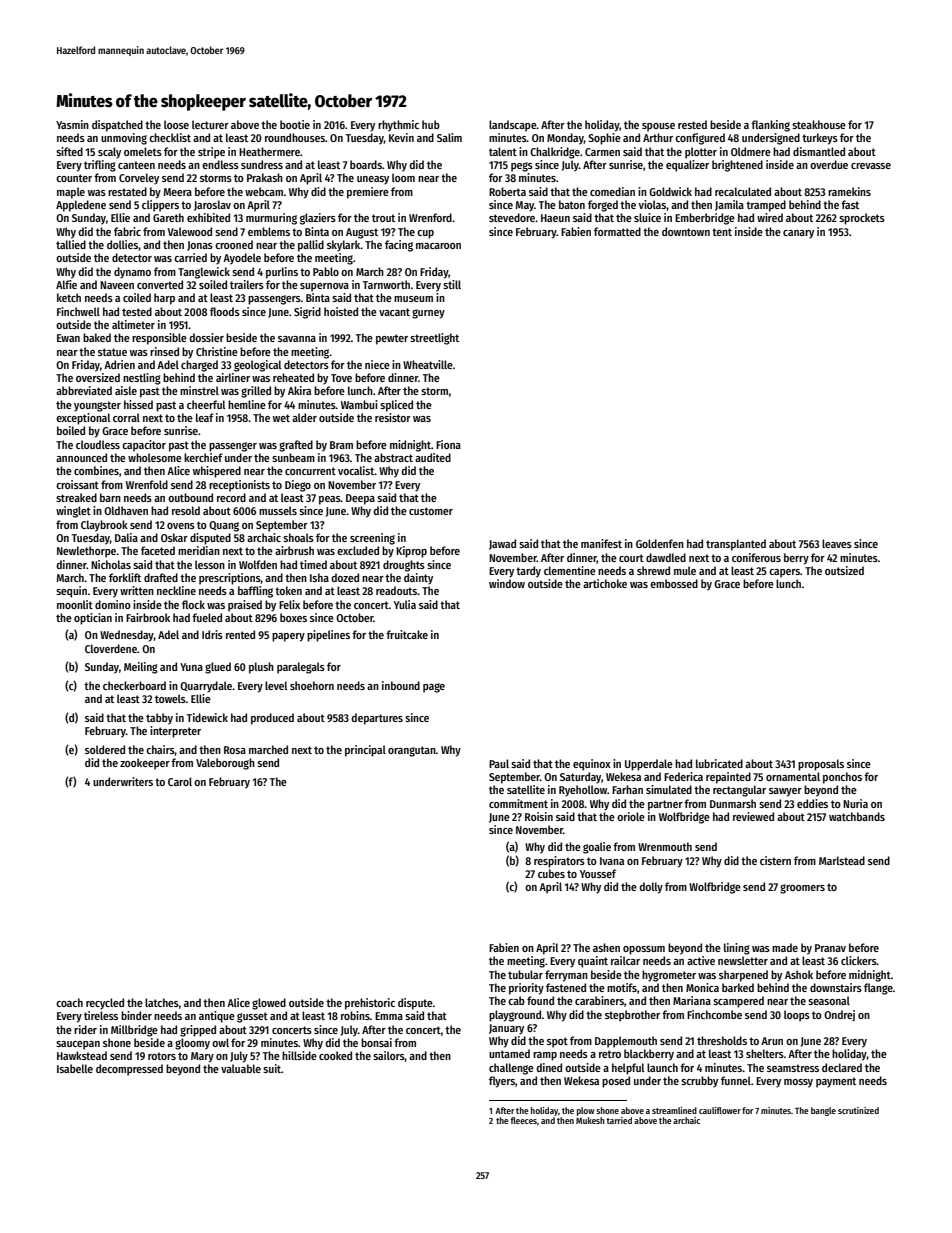 The width and height of the page is (952, 1233). What do you see at coordinates (117, 126) in the page?
I see `dispatched` at bounding box center [117, 126].
